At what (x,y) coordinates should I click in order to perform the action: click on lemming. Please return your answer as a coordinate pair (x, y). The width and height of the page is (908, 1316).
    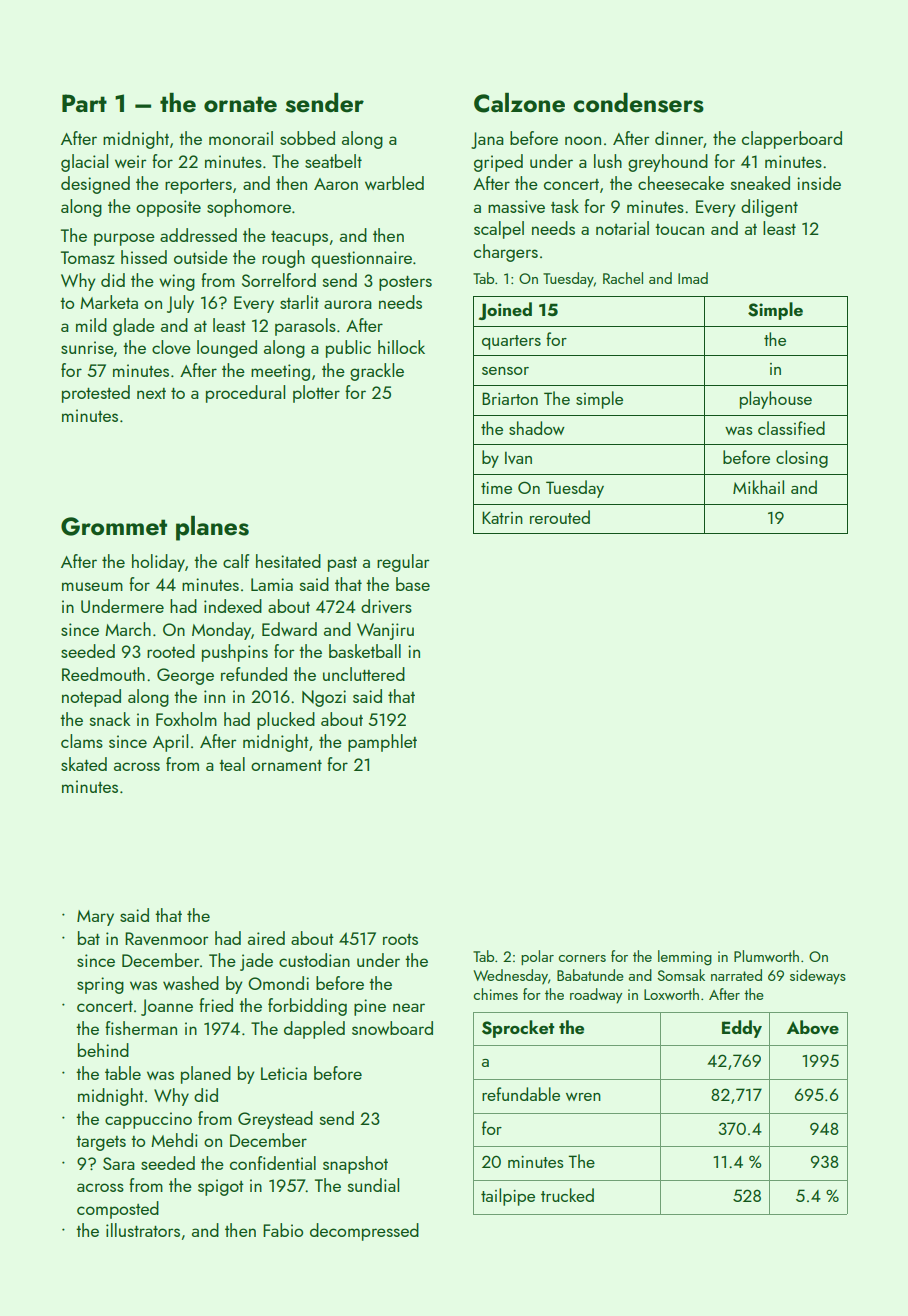
    Looking at the image, I should click on (685, 958).
